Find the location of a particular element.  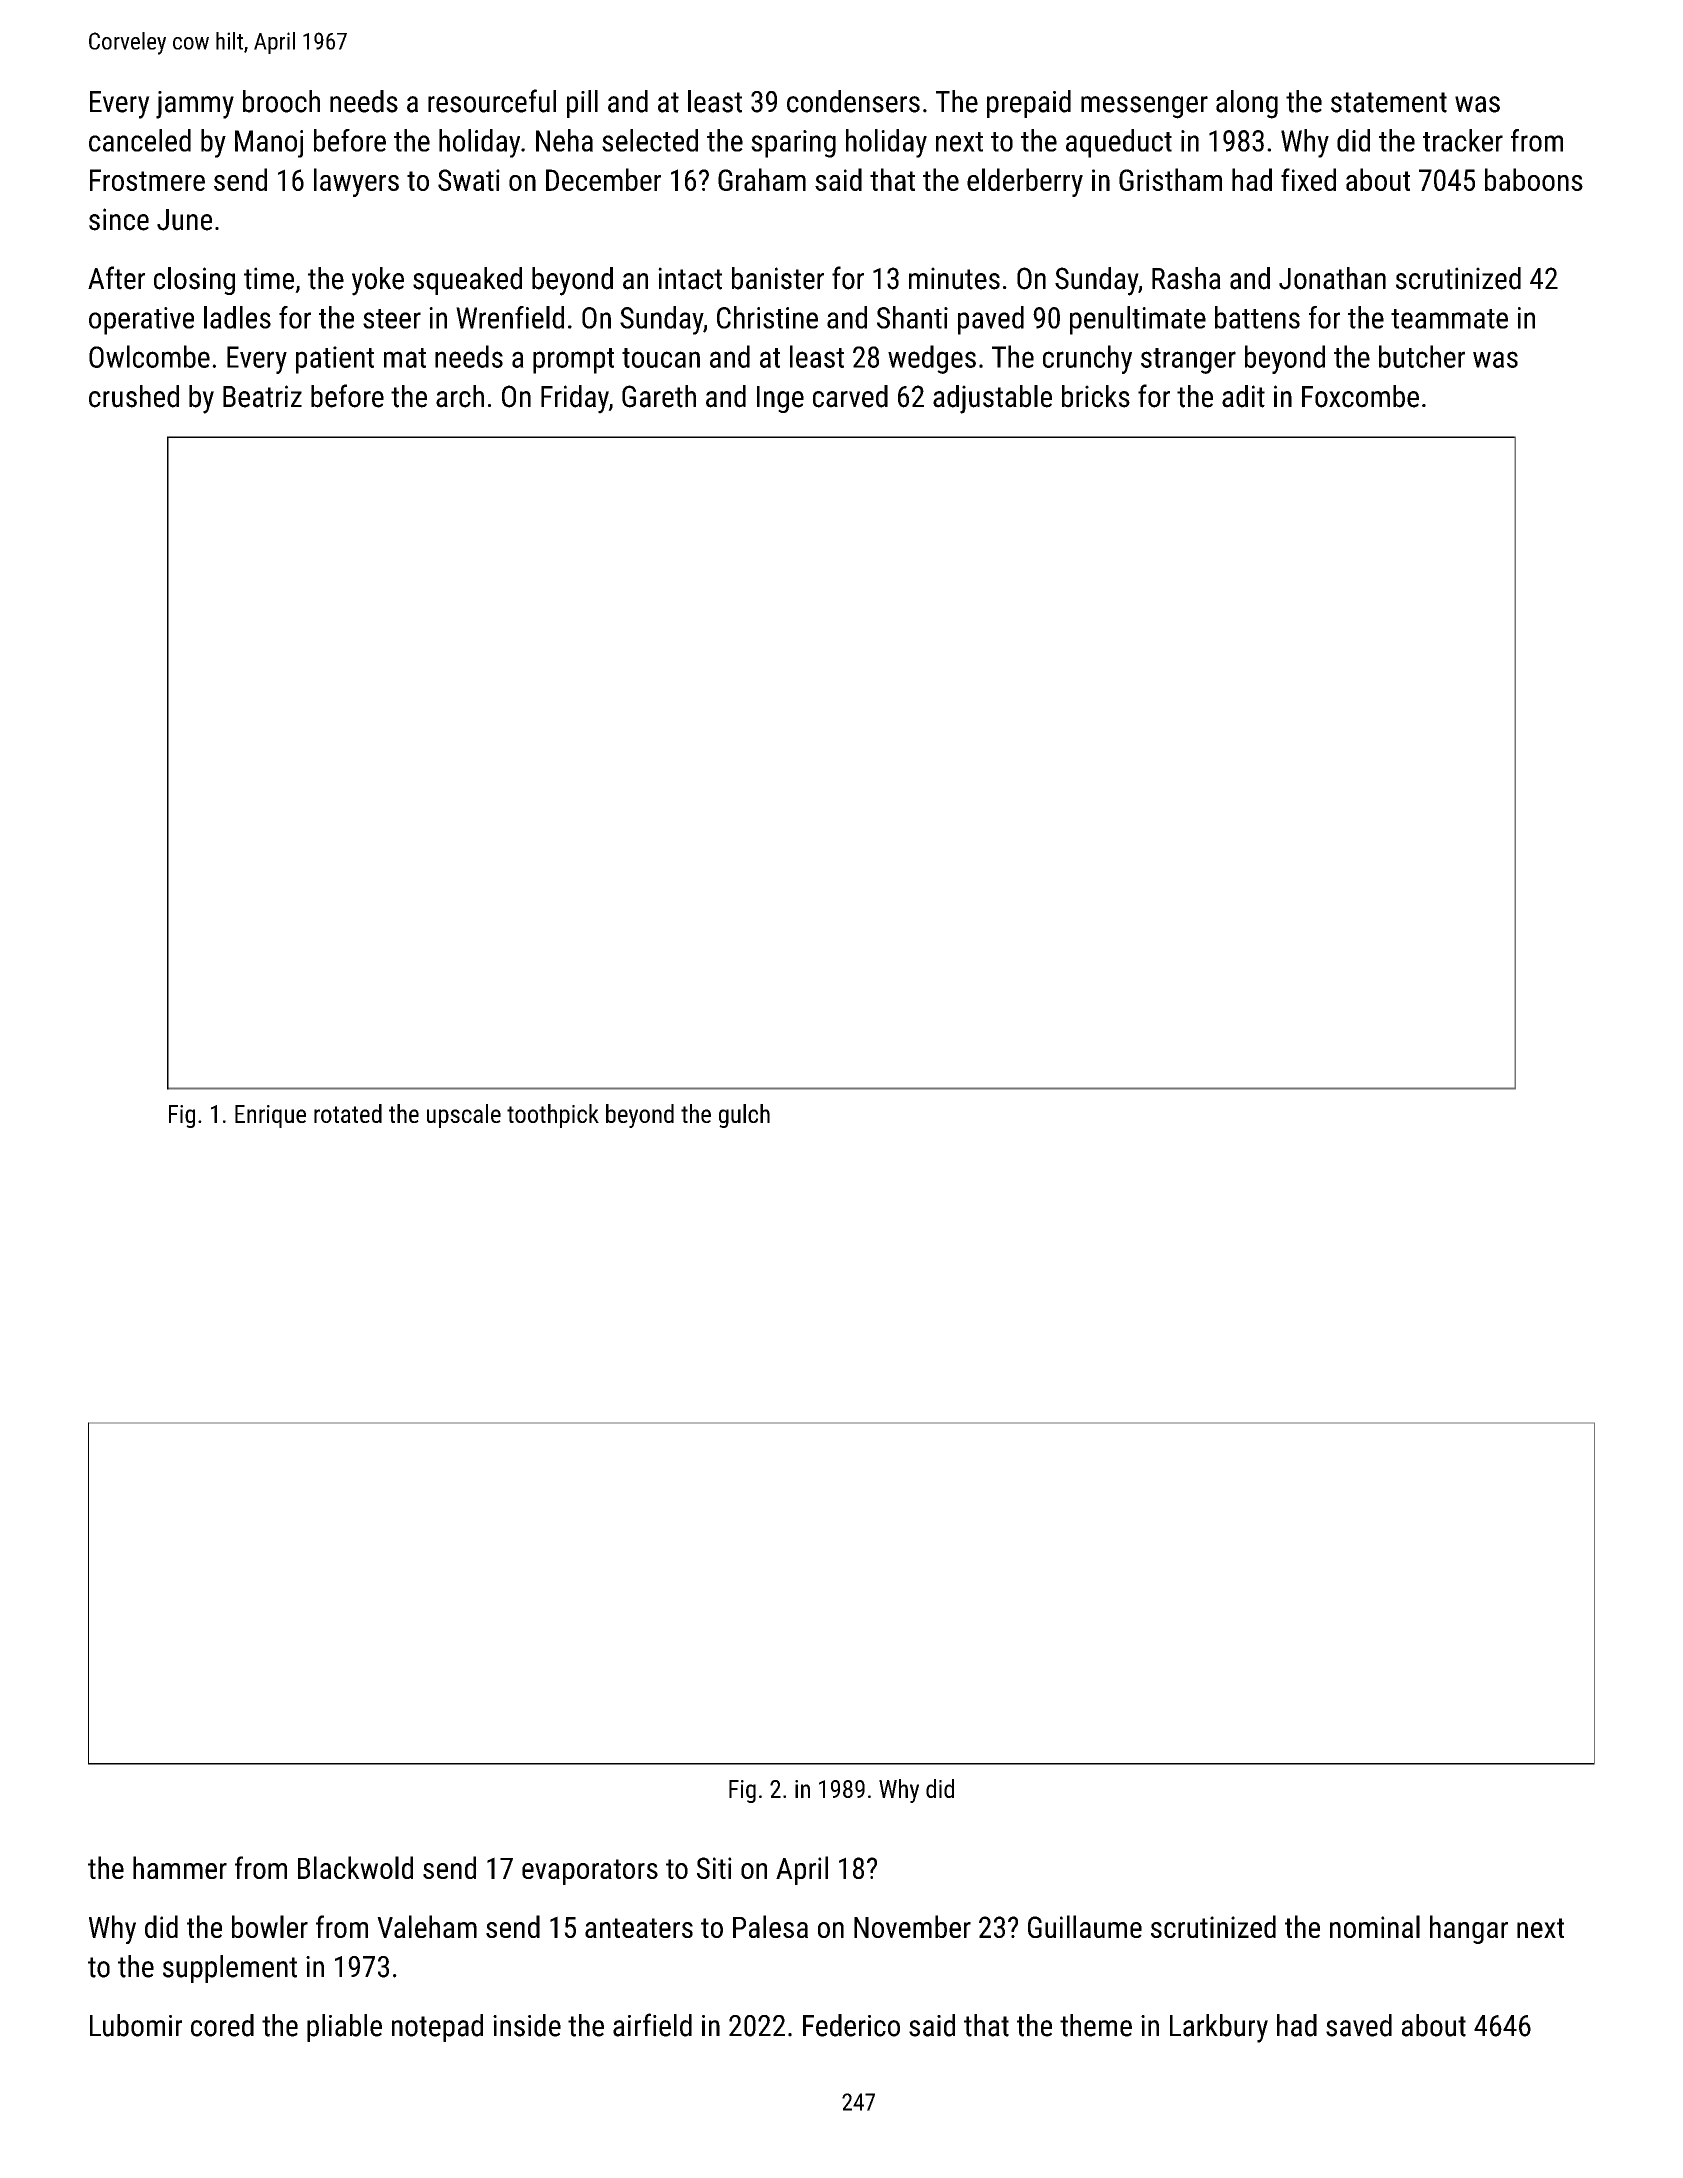

Enrique is located at coordinates (270, 1116).
